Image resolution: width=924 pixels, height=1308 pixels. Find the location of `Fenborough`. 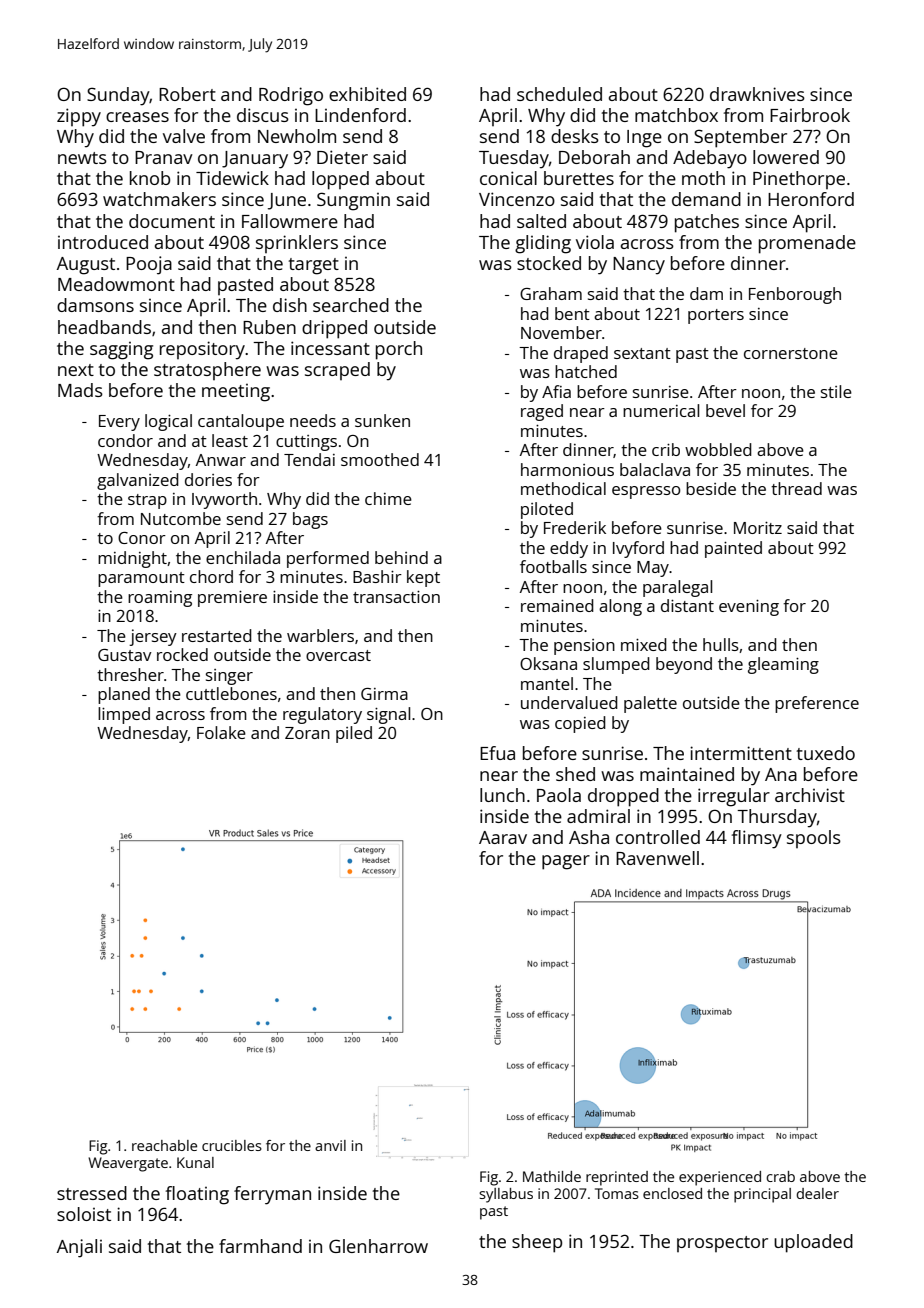

Fenborough is located at coordinates (795, 295).
